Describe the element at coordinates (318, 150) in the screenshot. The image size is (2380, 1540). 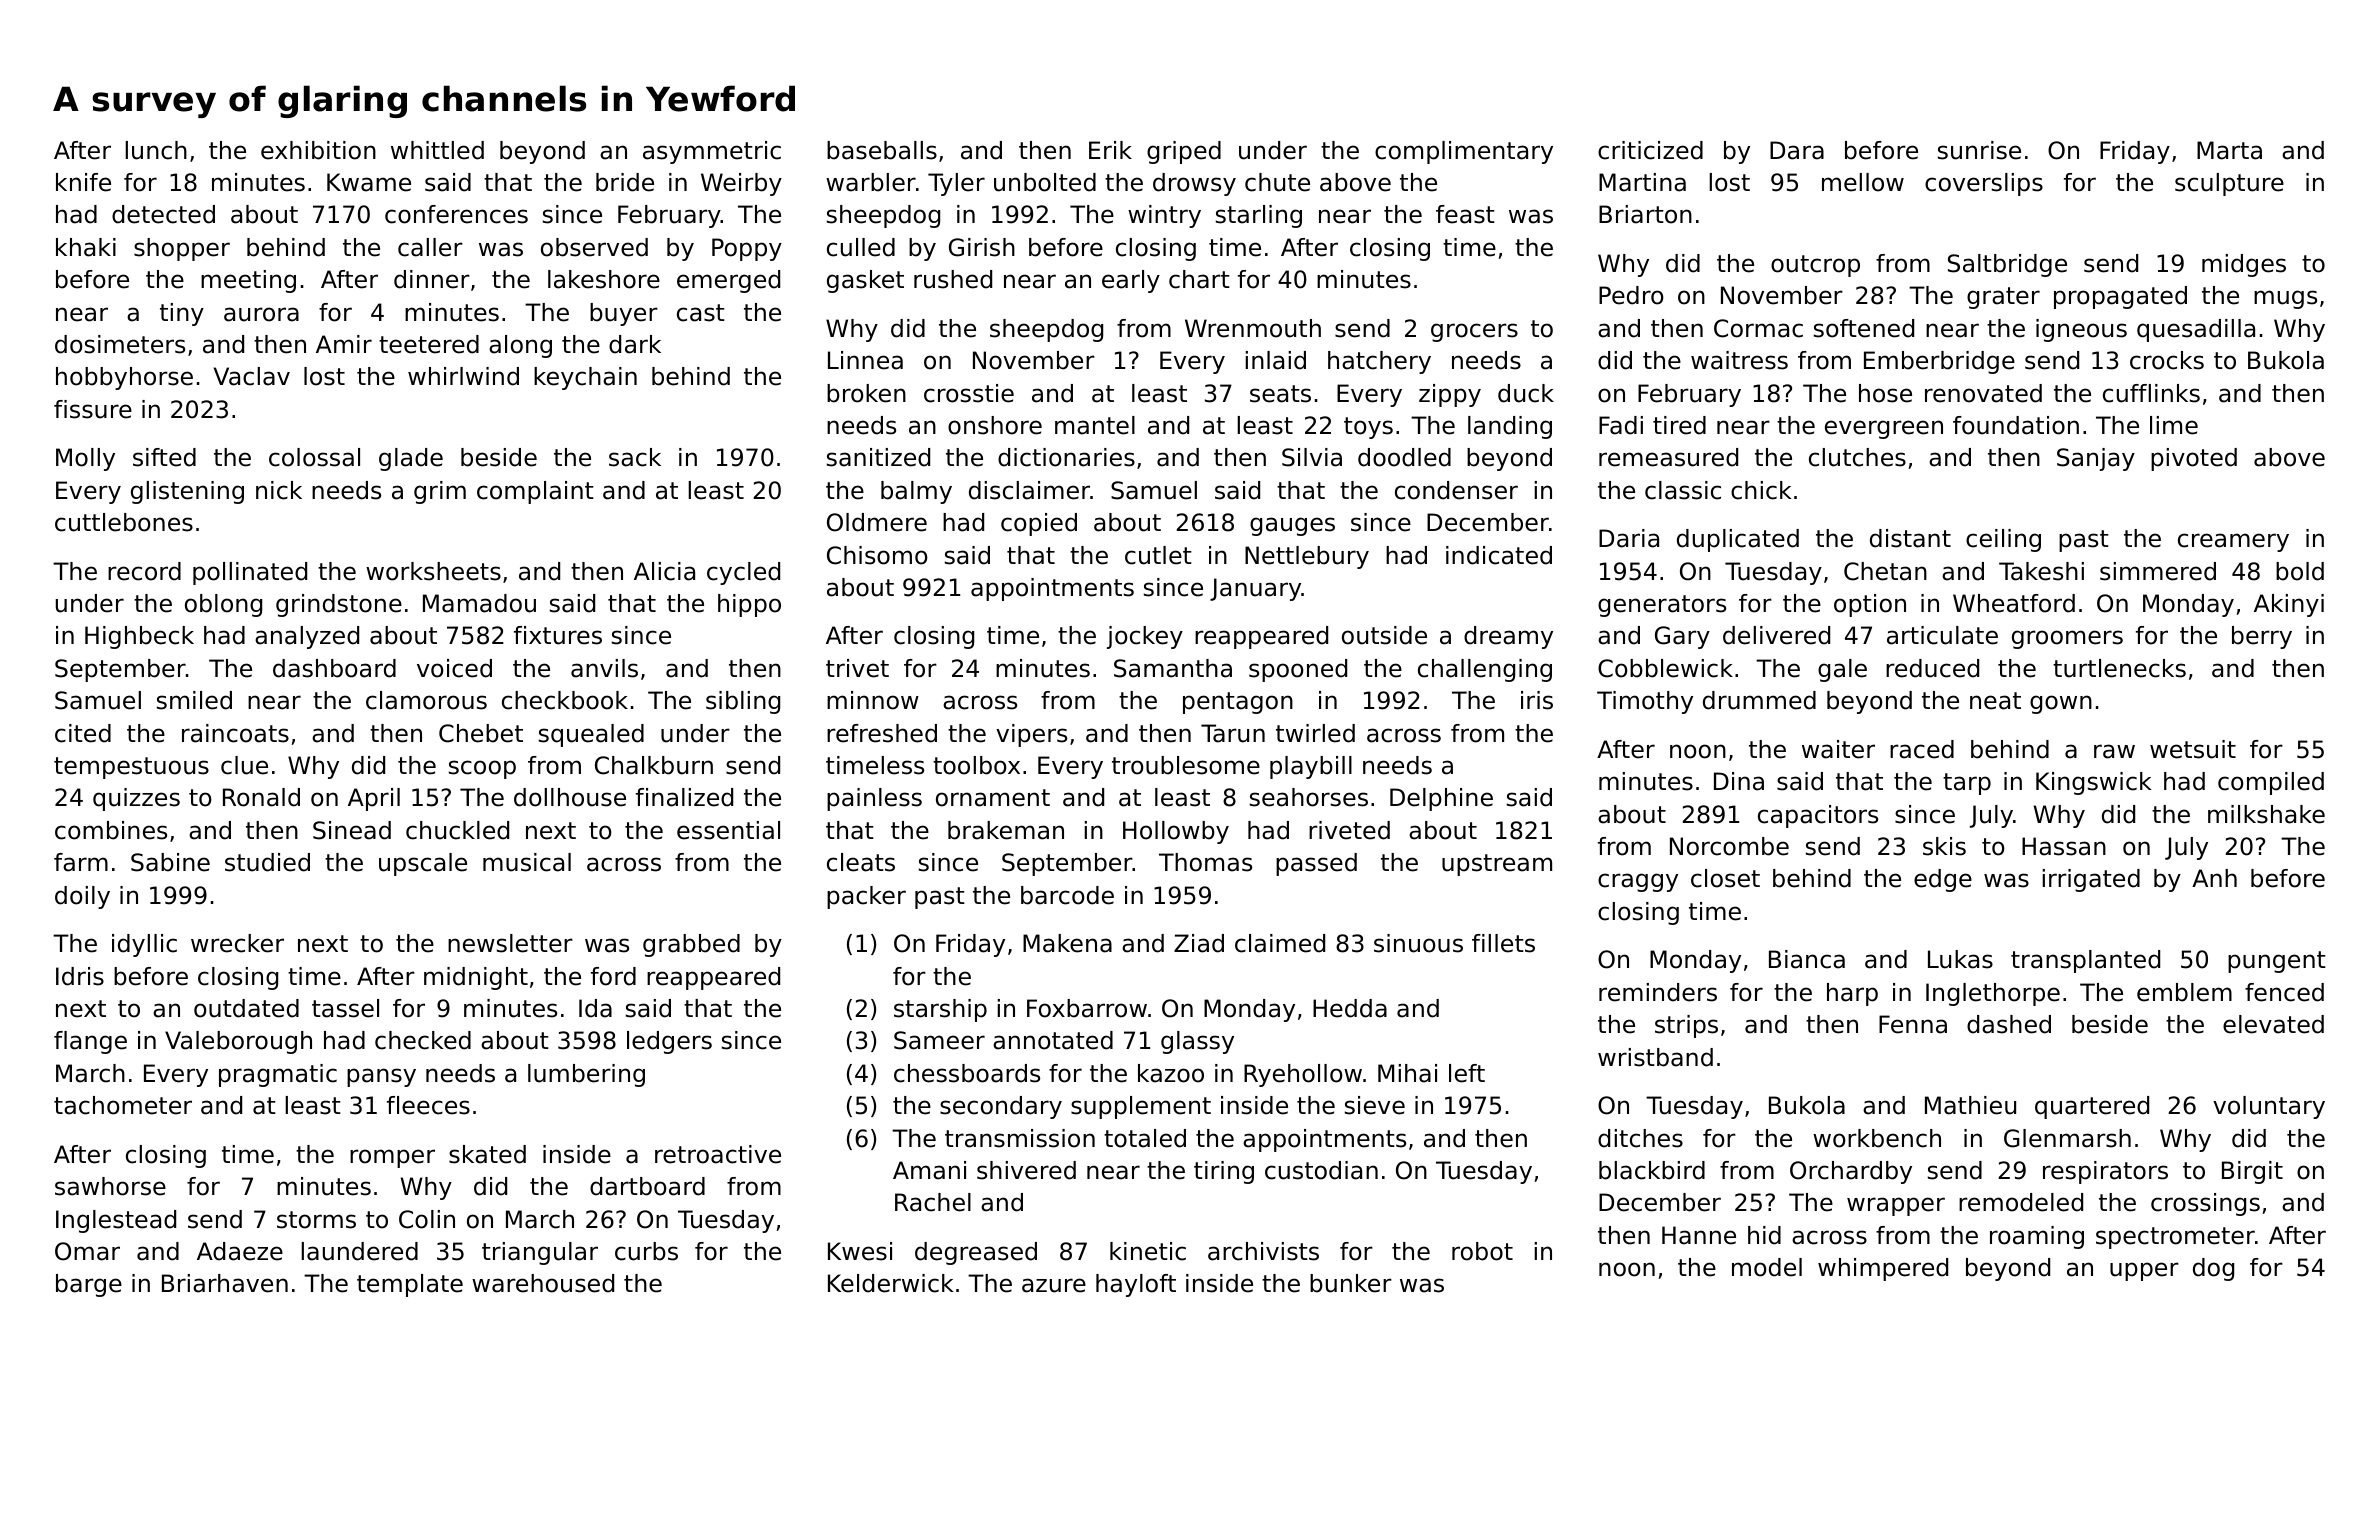
I see `exhibition` at that location.
